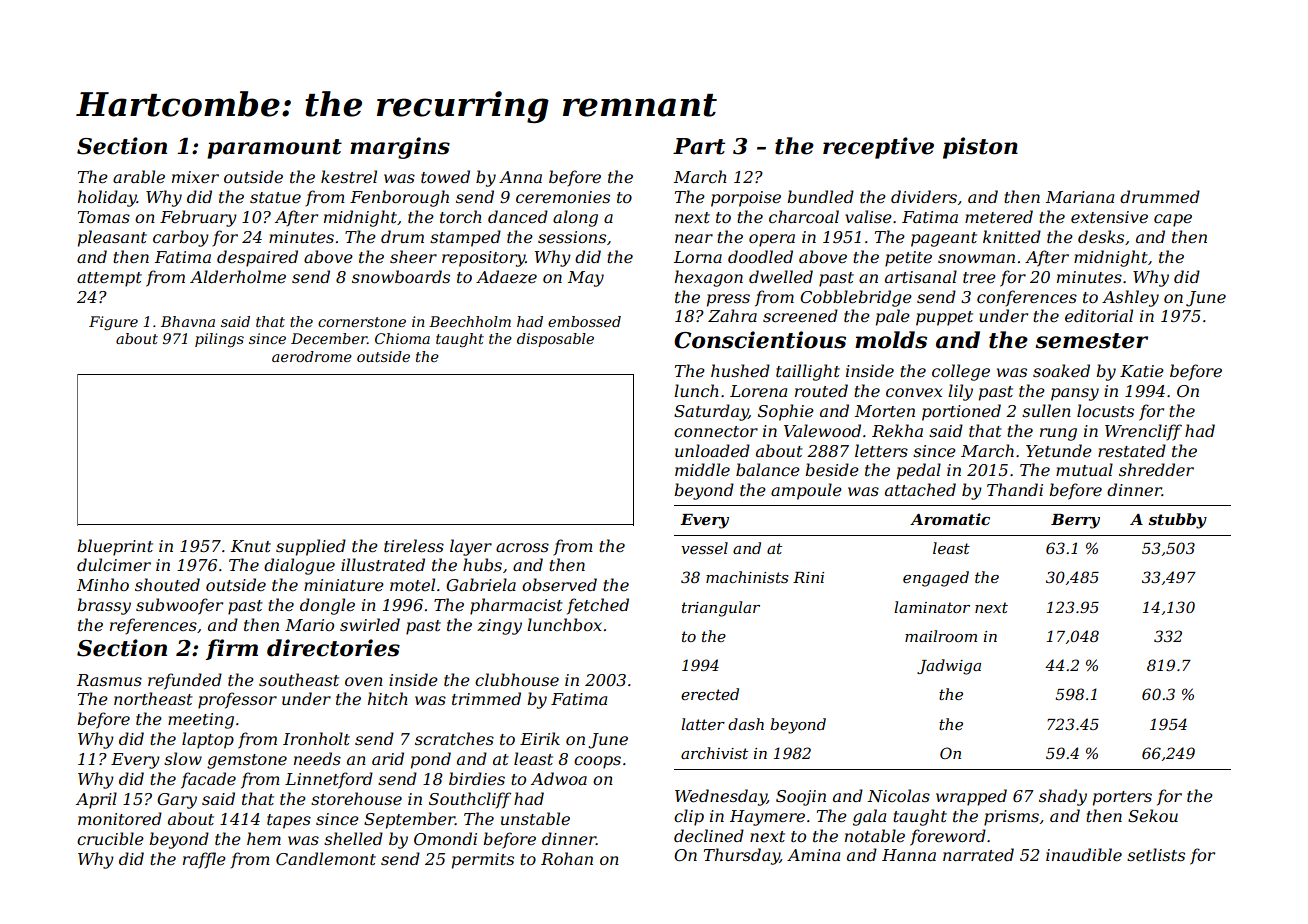 The width and height of the image is (1308, 924). I want to click on statue, so click(275, 197).
